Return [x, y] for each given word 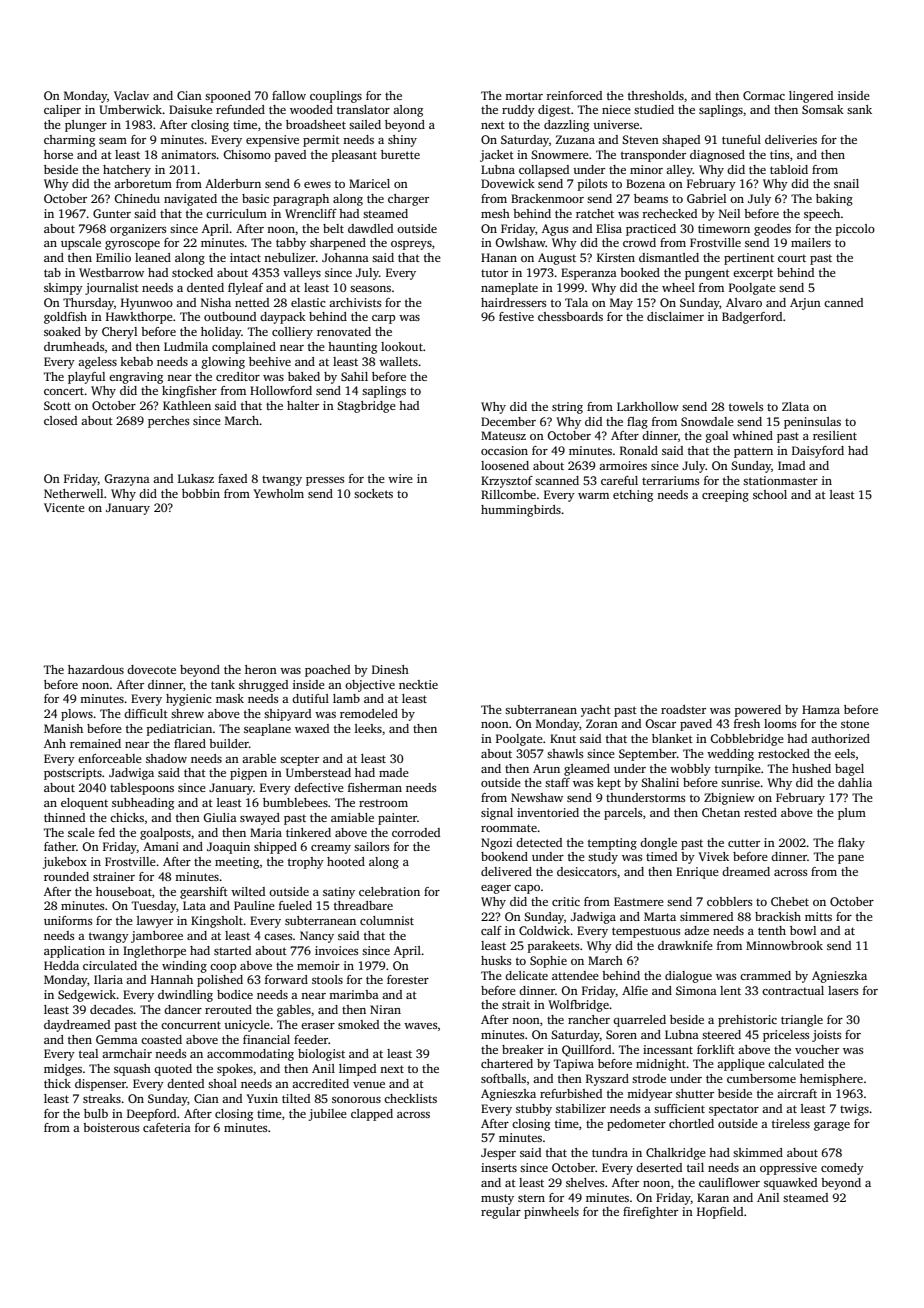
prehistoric [747, 1021]
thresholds [656, 95]
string [567, 408]
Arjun [805, 304]
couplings [336, 97]
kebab [136, 361]
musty [497, 1199]
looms [780, 723]
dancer [183, 1009]
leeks [368, 728]
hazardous [96, 669]
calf [491, 930]
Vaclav [131, 95]
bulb [96, 1113]
